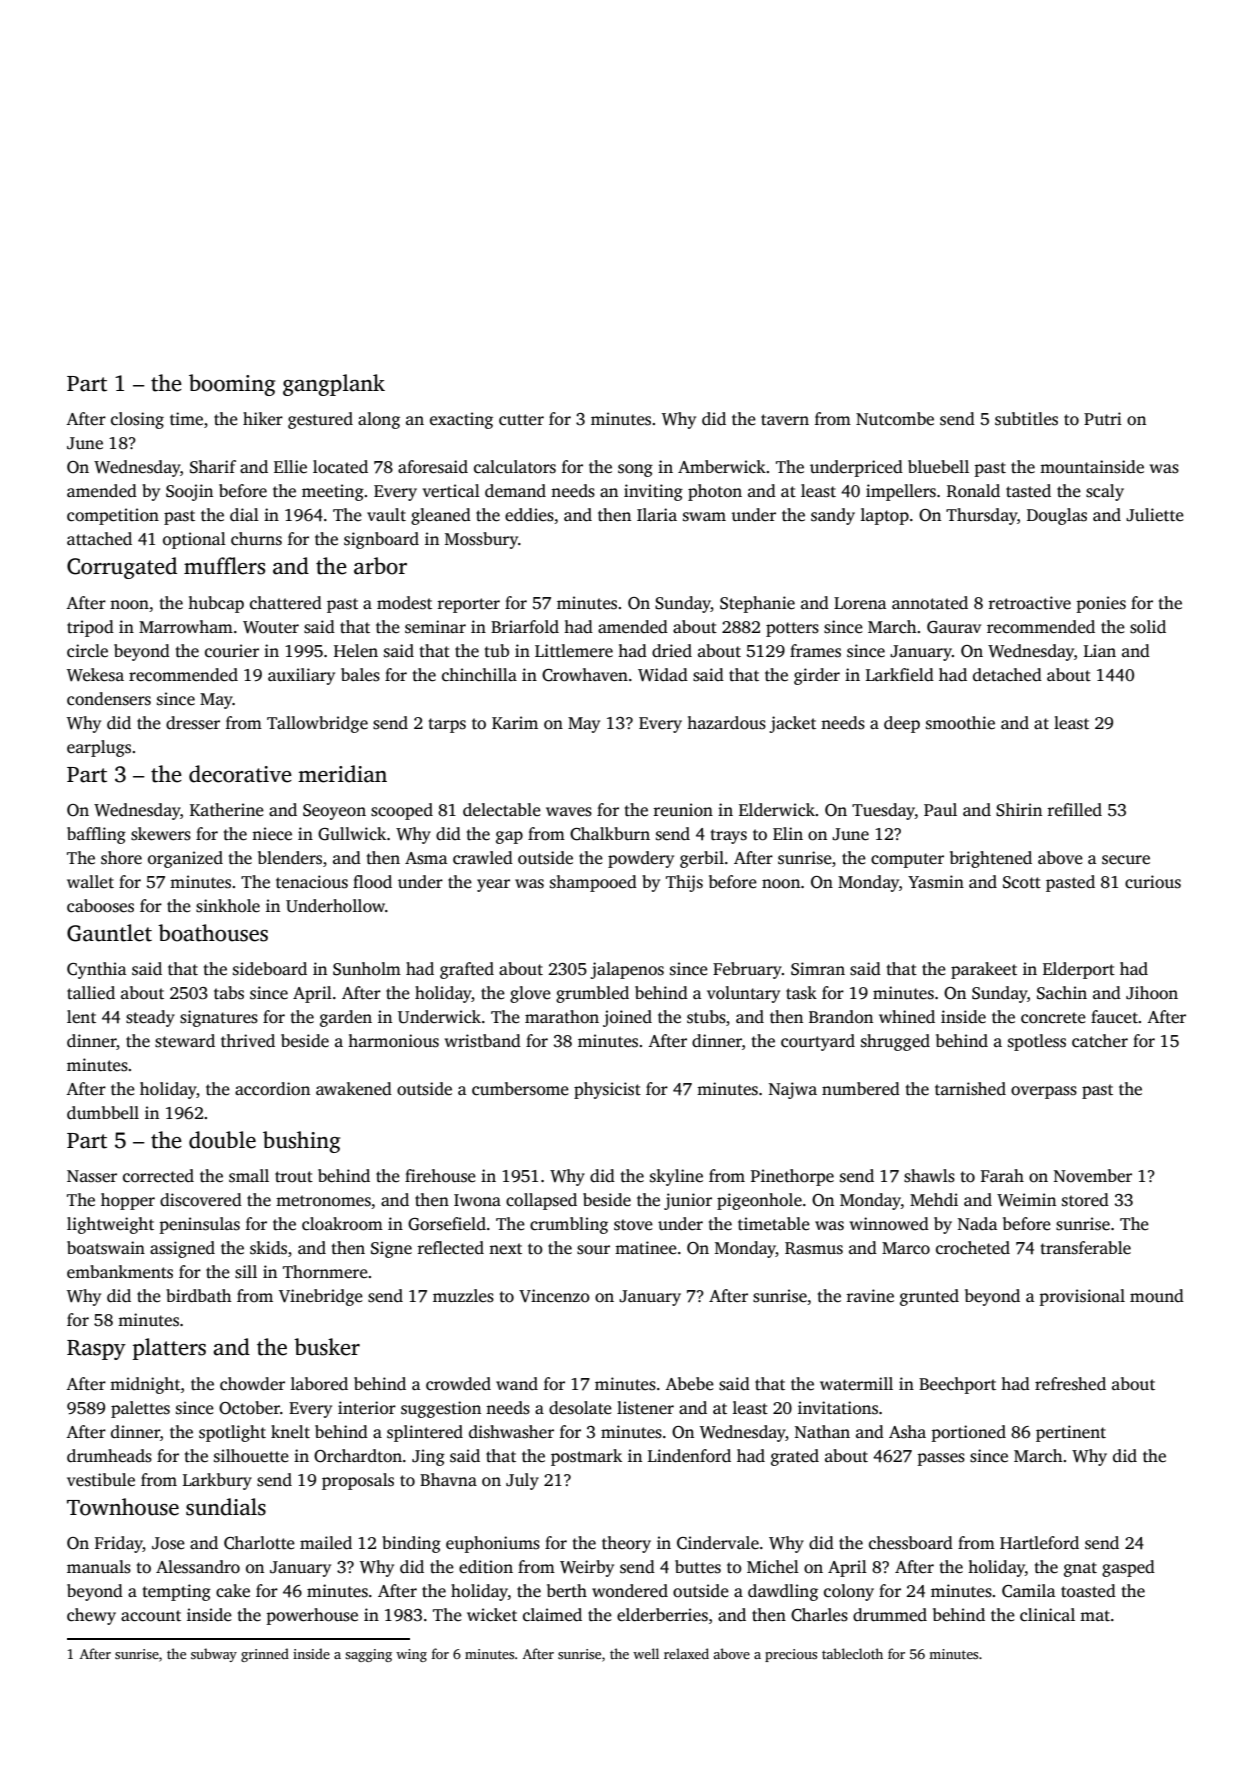  I want to click on shawls, so click(929, 1176).
